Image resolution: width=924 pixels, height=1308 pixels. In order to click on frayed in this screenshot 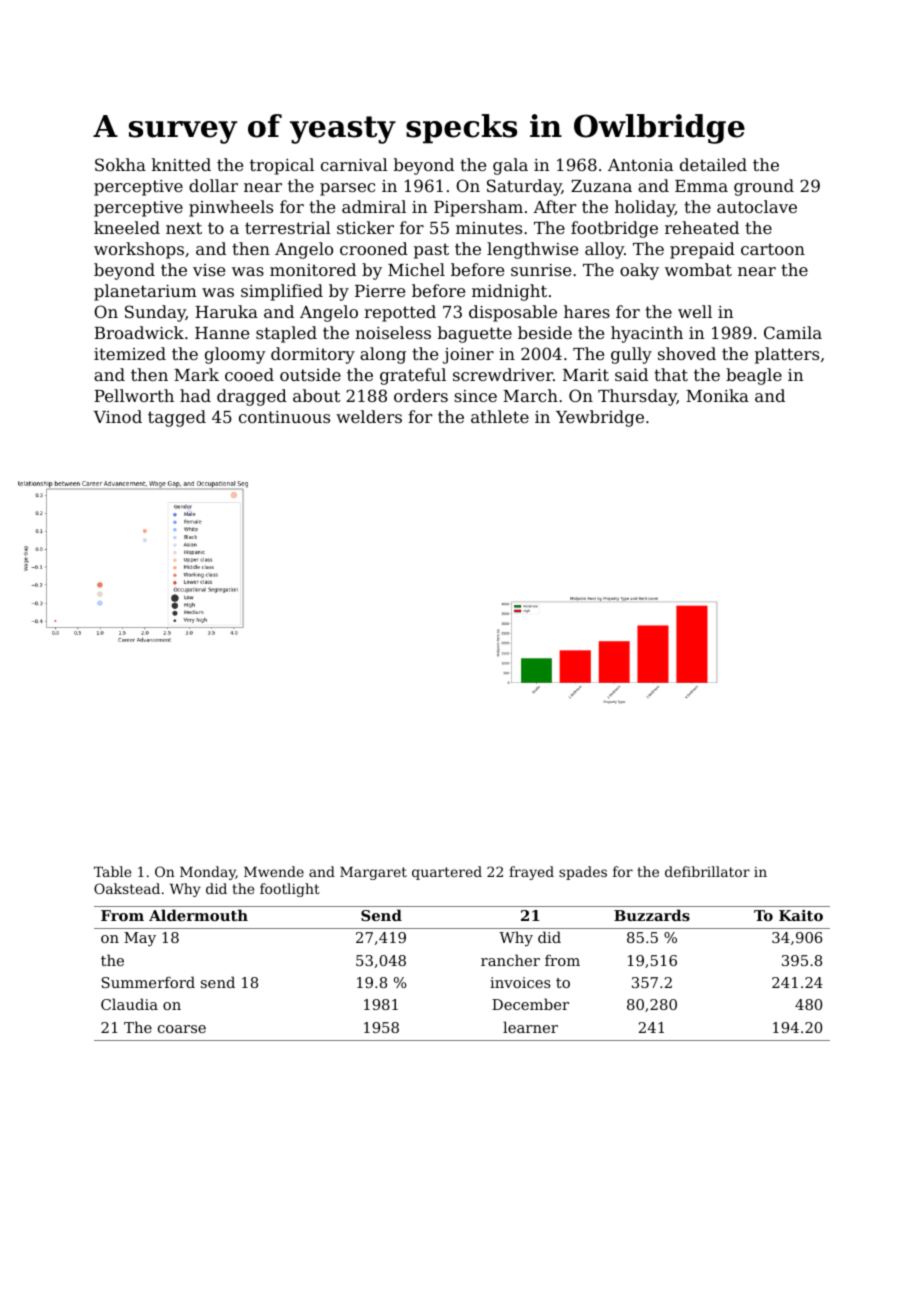, I will do `click(531, 873)`.
